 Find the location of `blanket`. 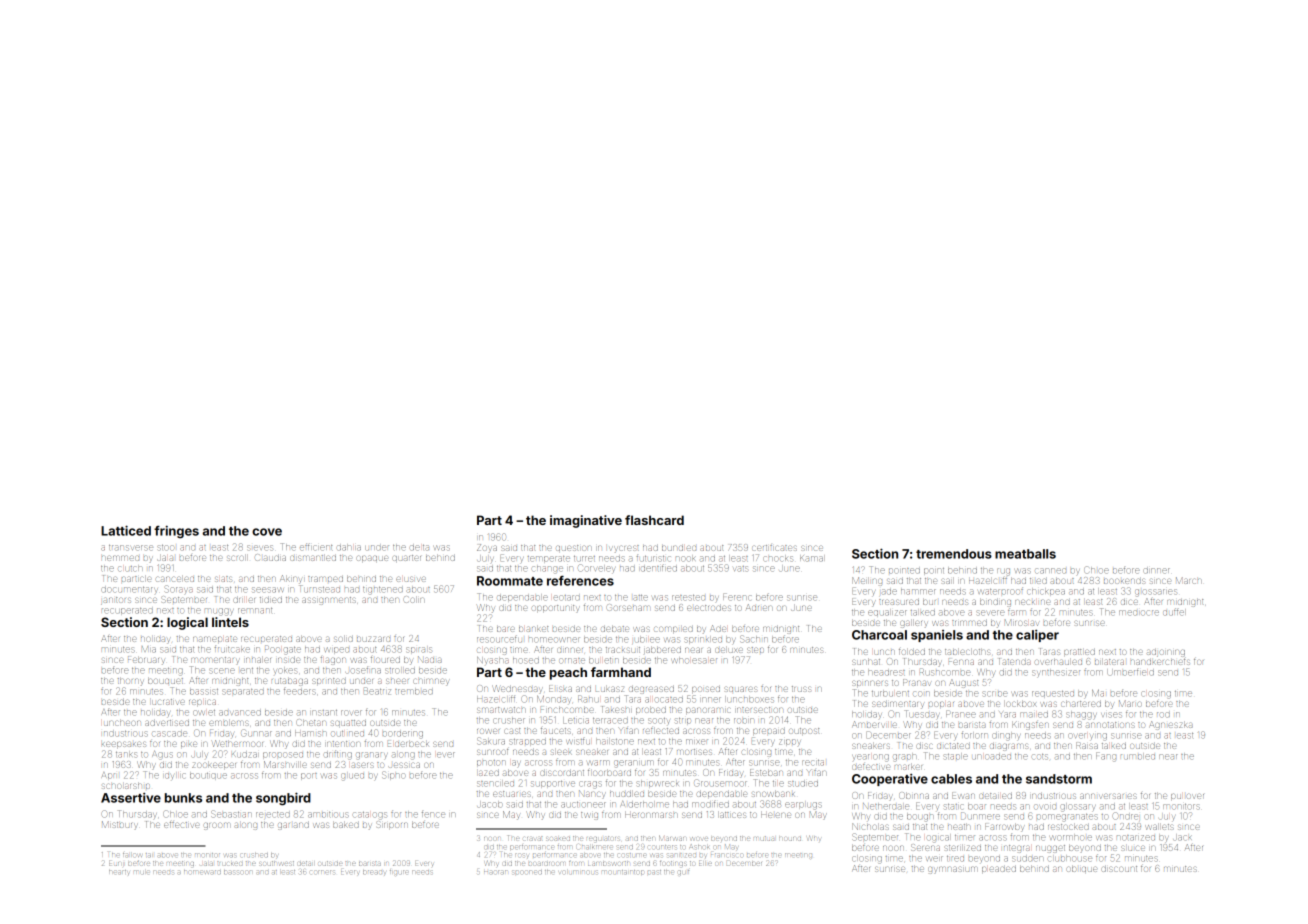

blanket is located at coordinates (533, 629).
